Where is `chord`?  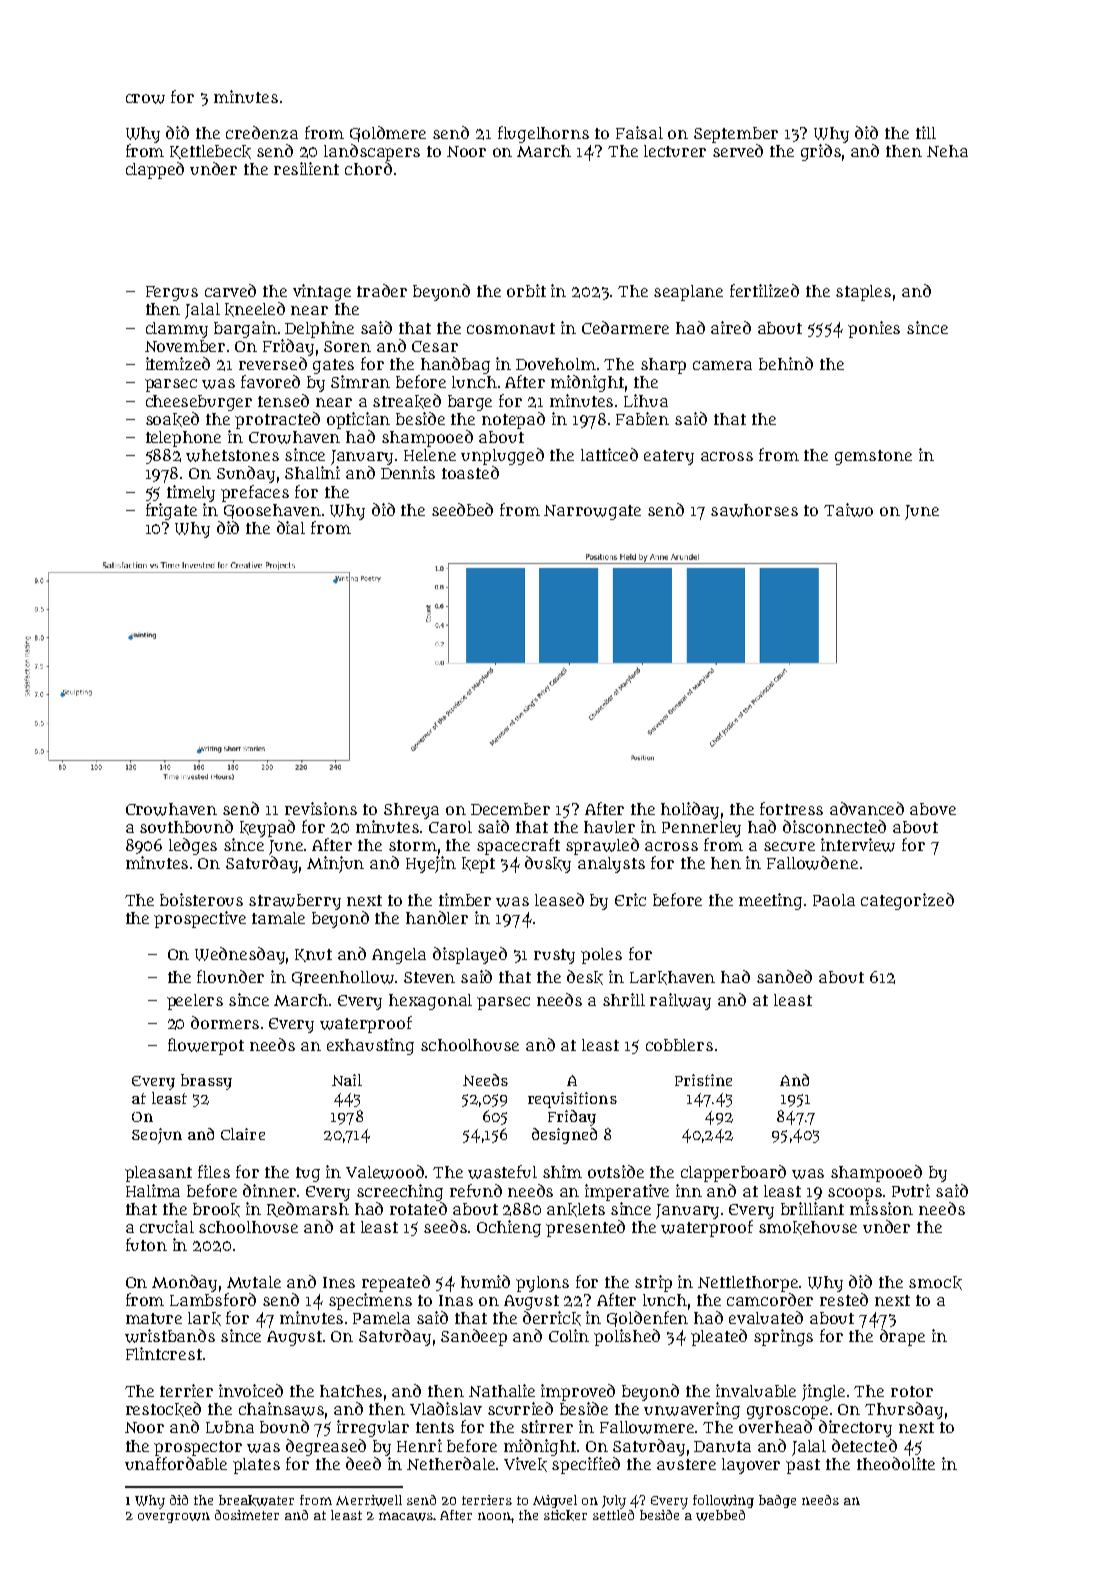 chord is located at coordinates (368, 168).
